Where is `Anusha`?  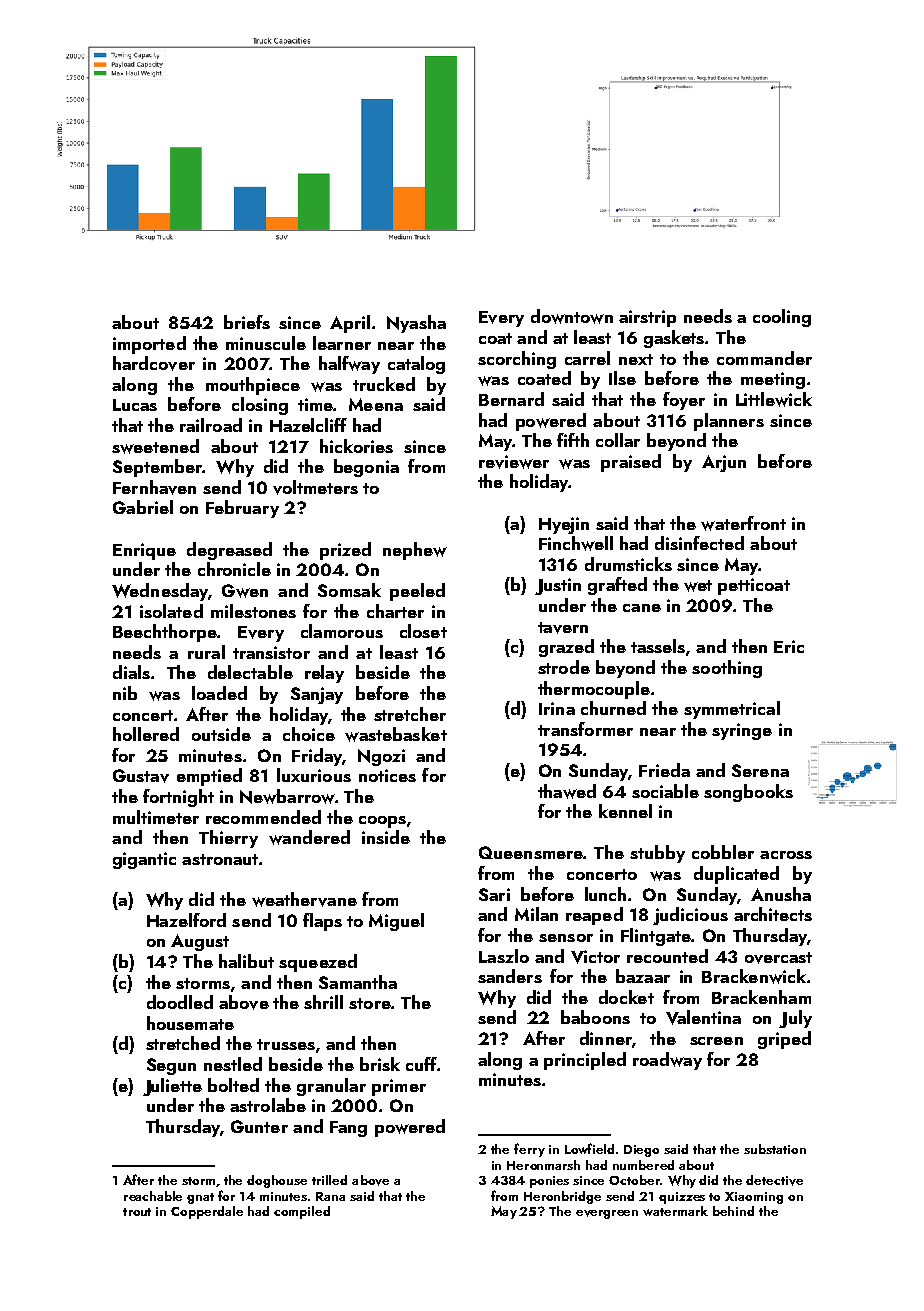
Anusha is located at coordinates (781, 894).
